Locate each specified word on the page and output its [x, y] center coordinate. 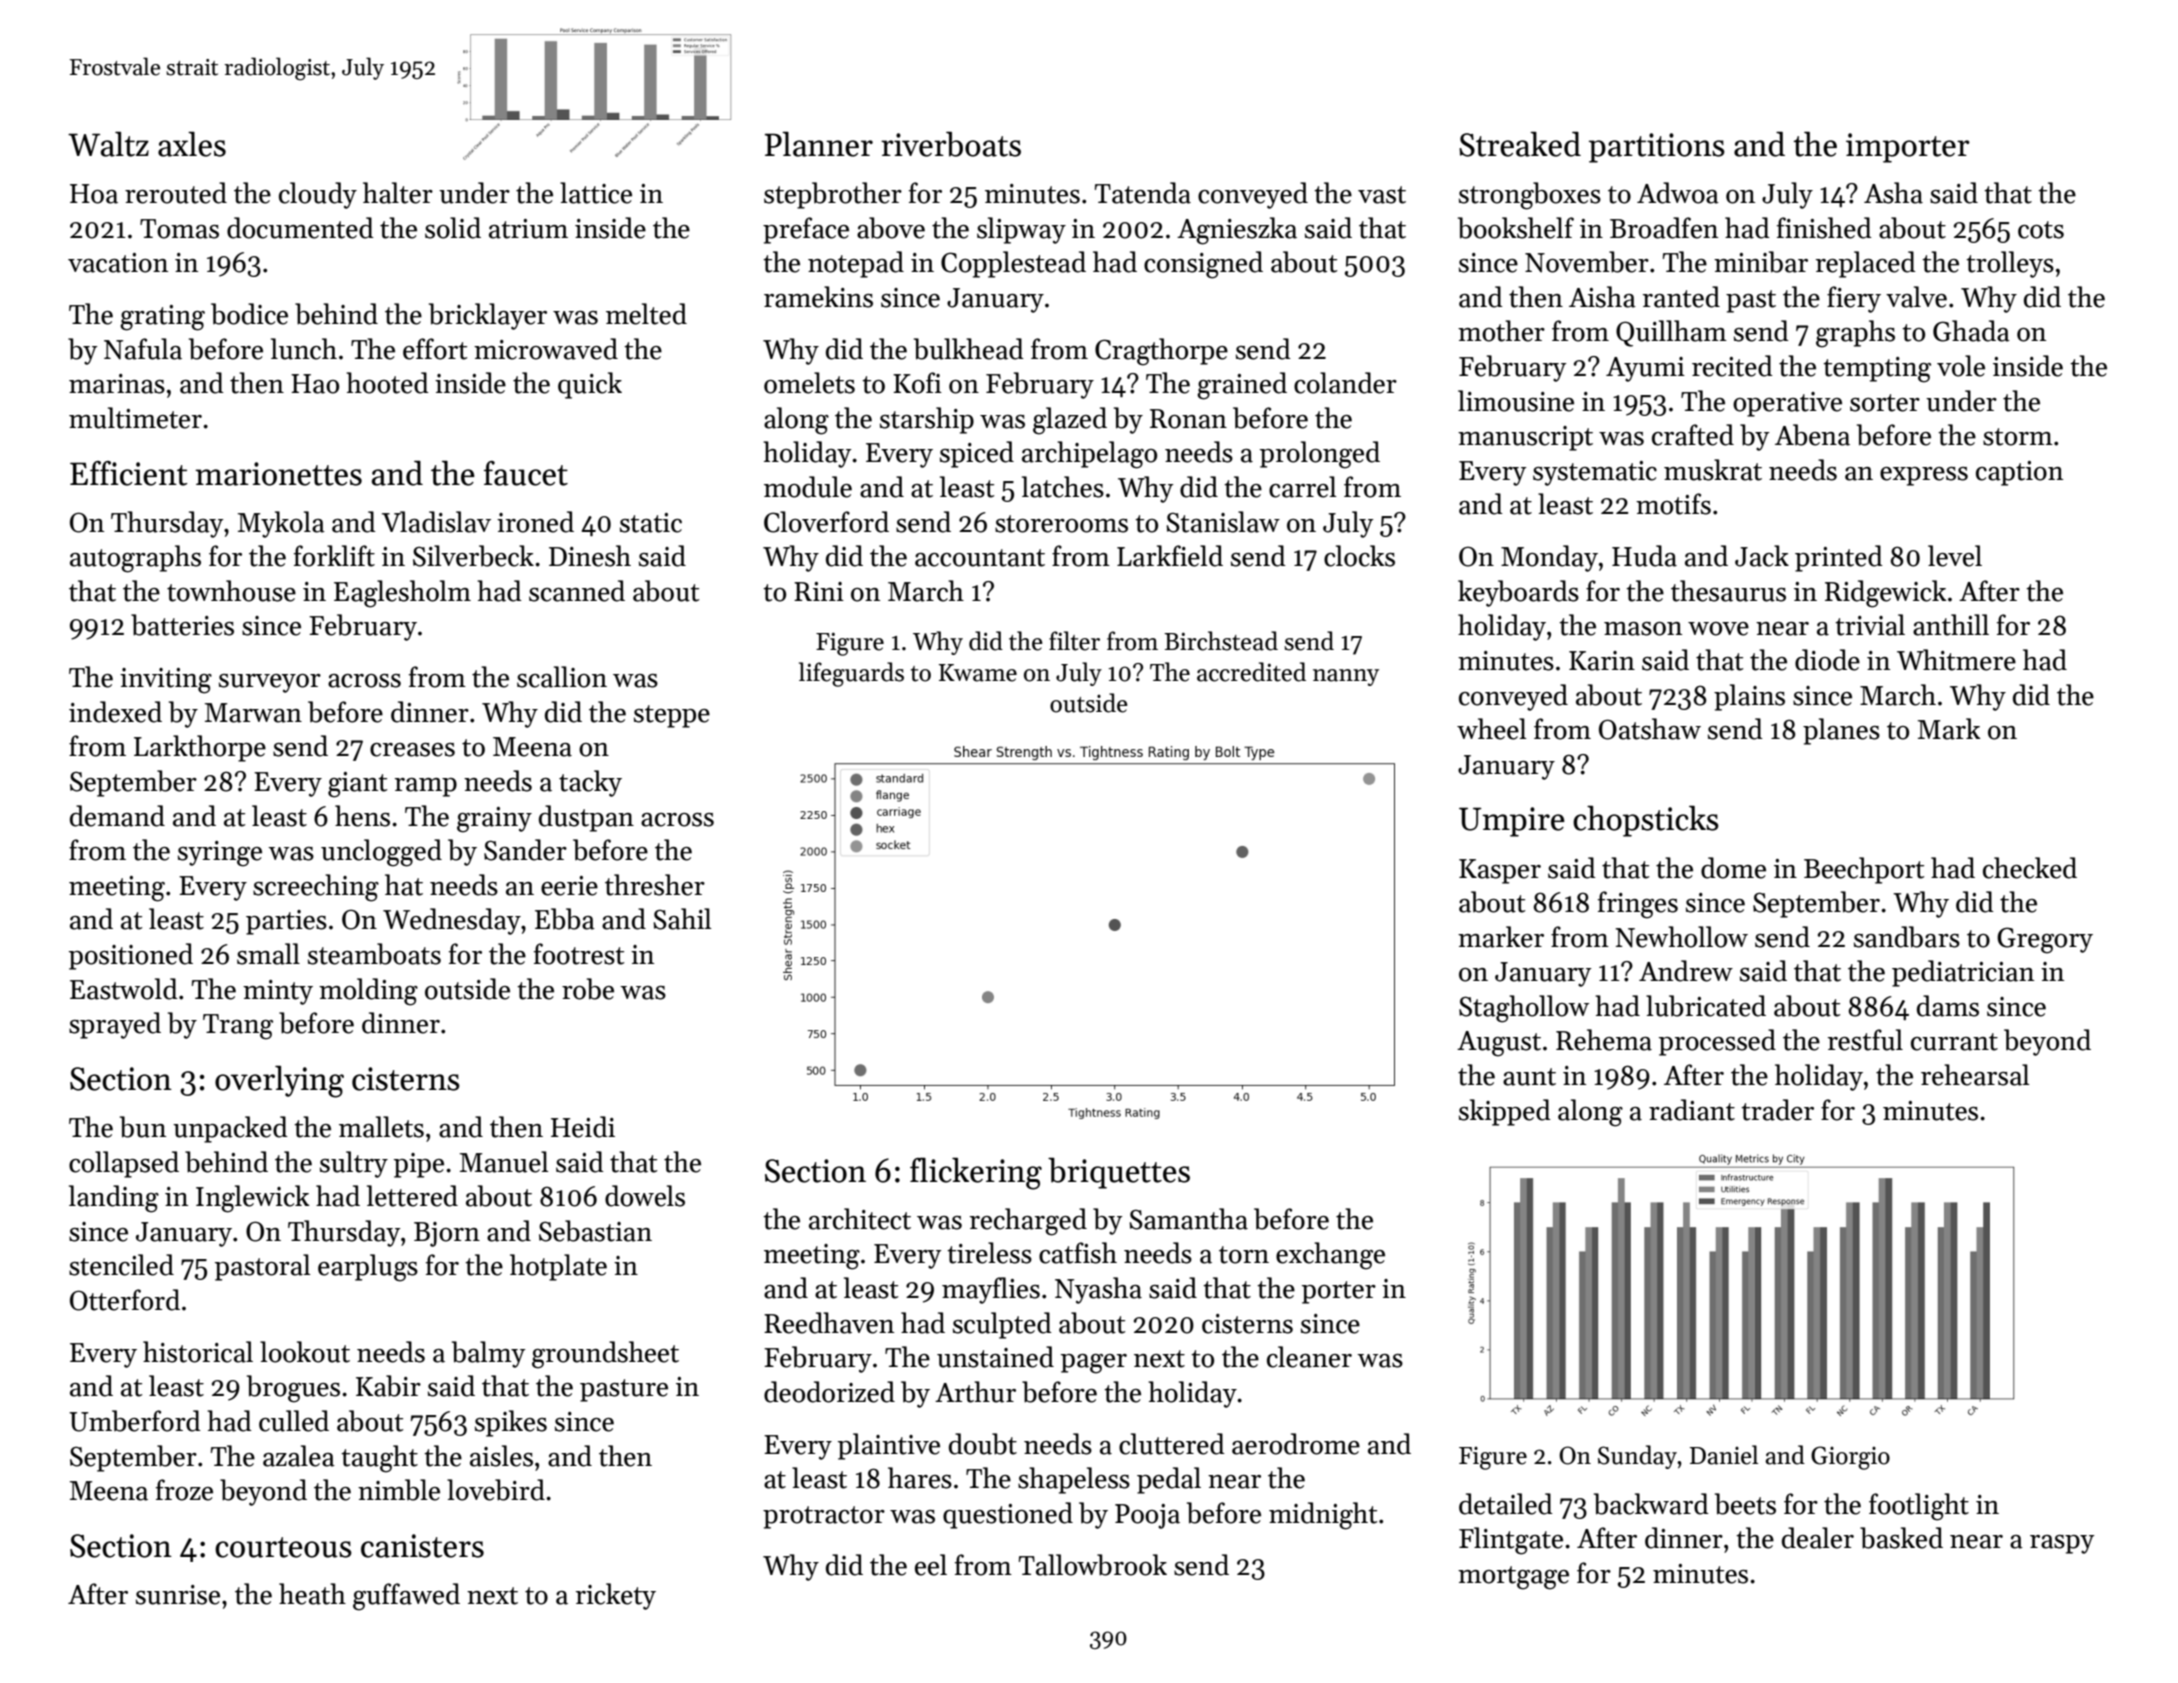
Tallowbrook [1093, 1565]
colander [1345, 383]
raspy [2062, 1544]
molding [368, 992]
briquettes [1119, 1173]
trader [1777, 1110]
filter [1074, 641]
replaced [1866, 264]
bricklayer [488, 316]
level [1955, 556]
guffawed [406, 1597]
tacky [590, 783]
